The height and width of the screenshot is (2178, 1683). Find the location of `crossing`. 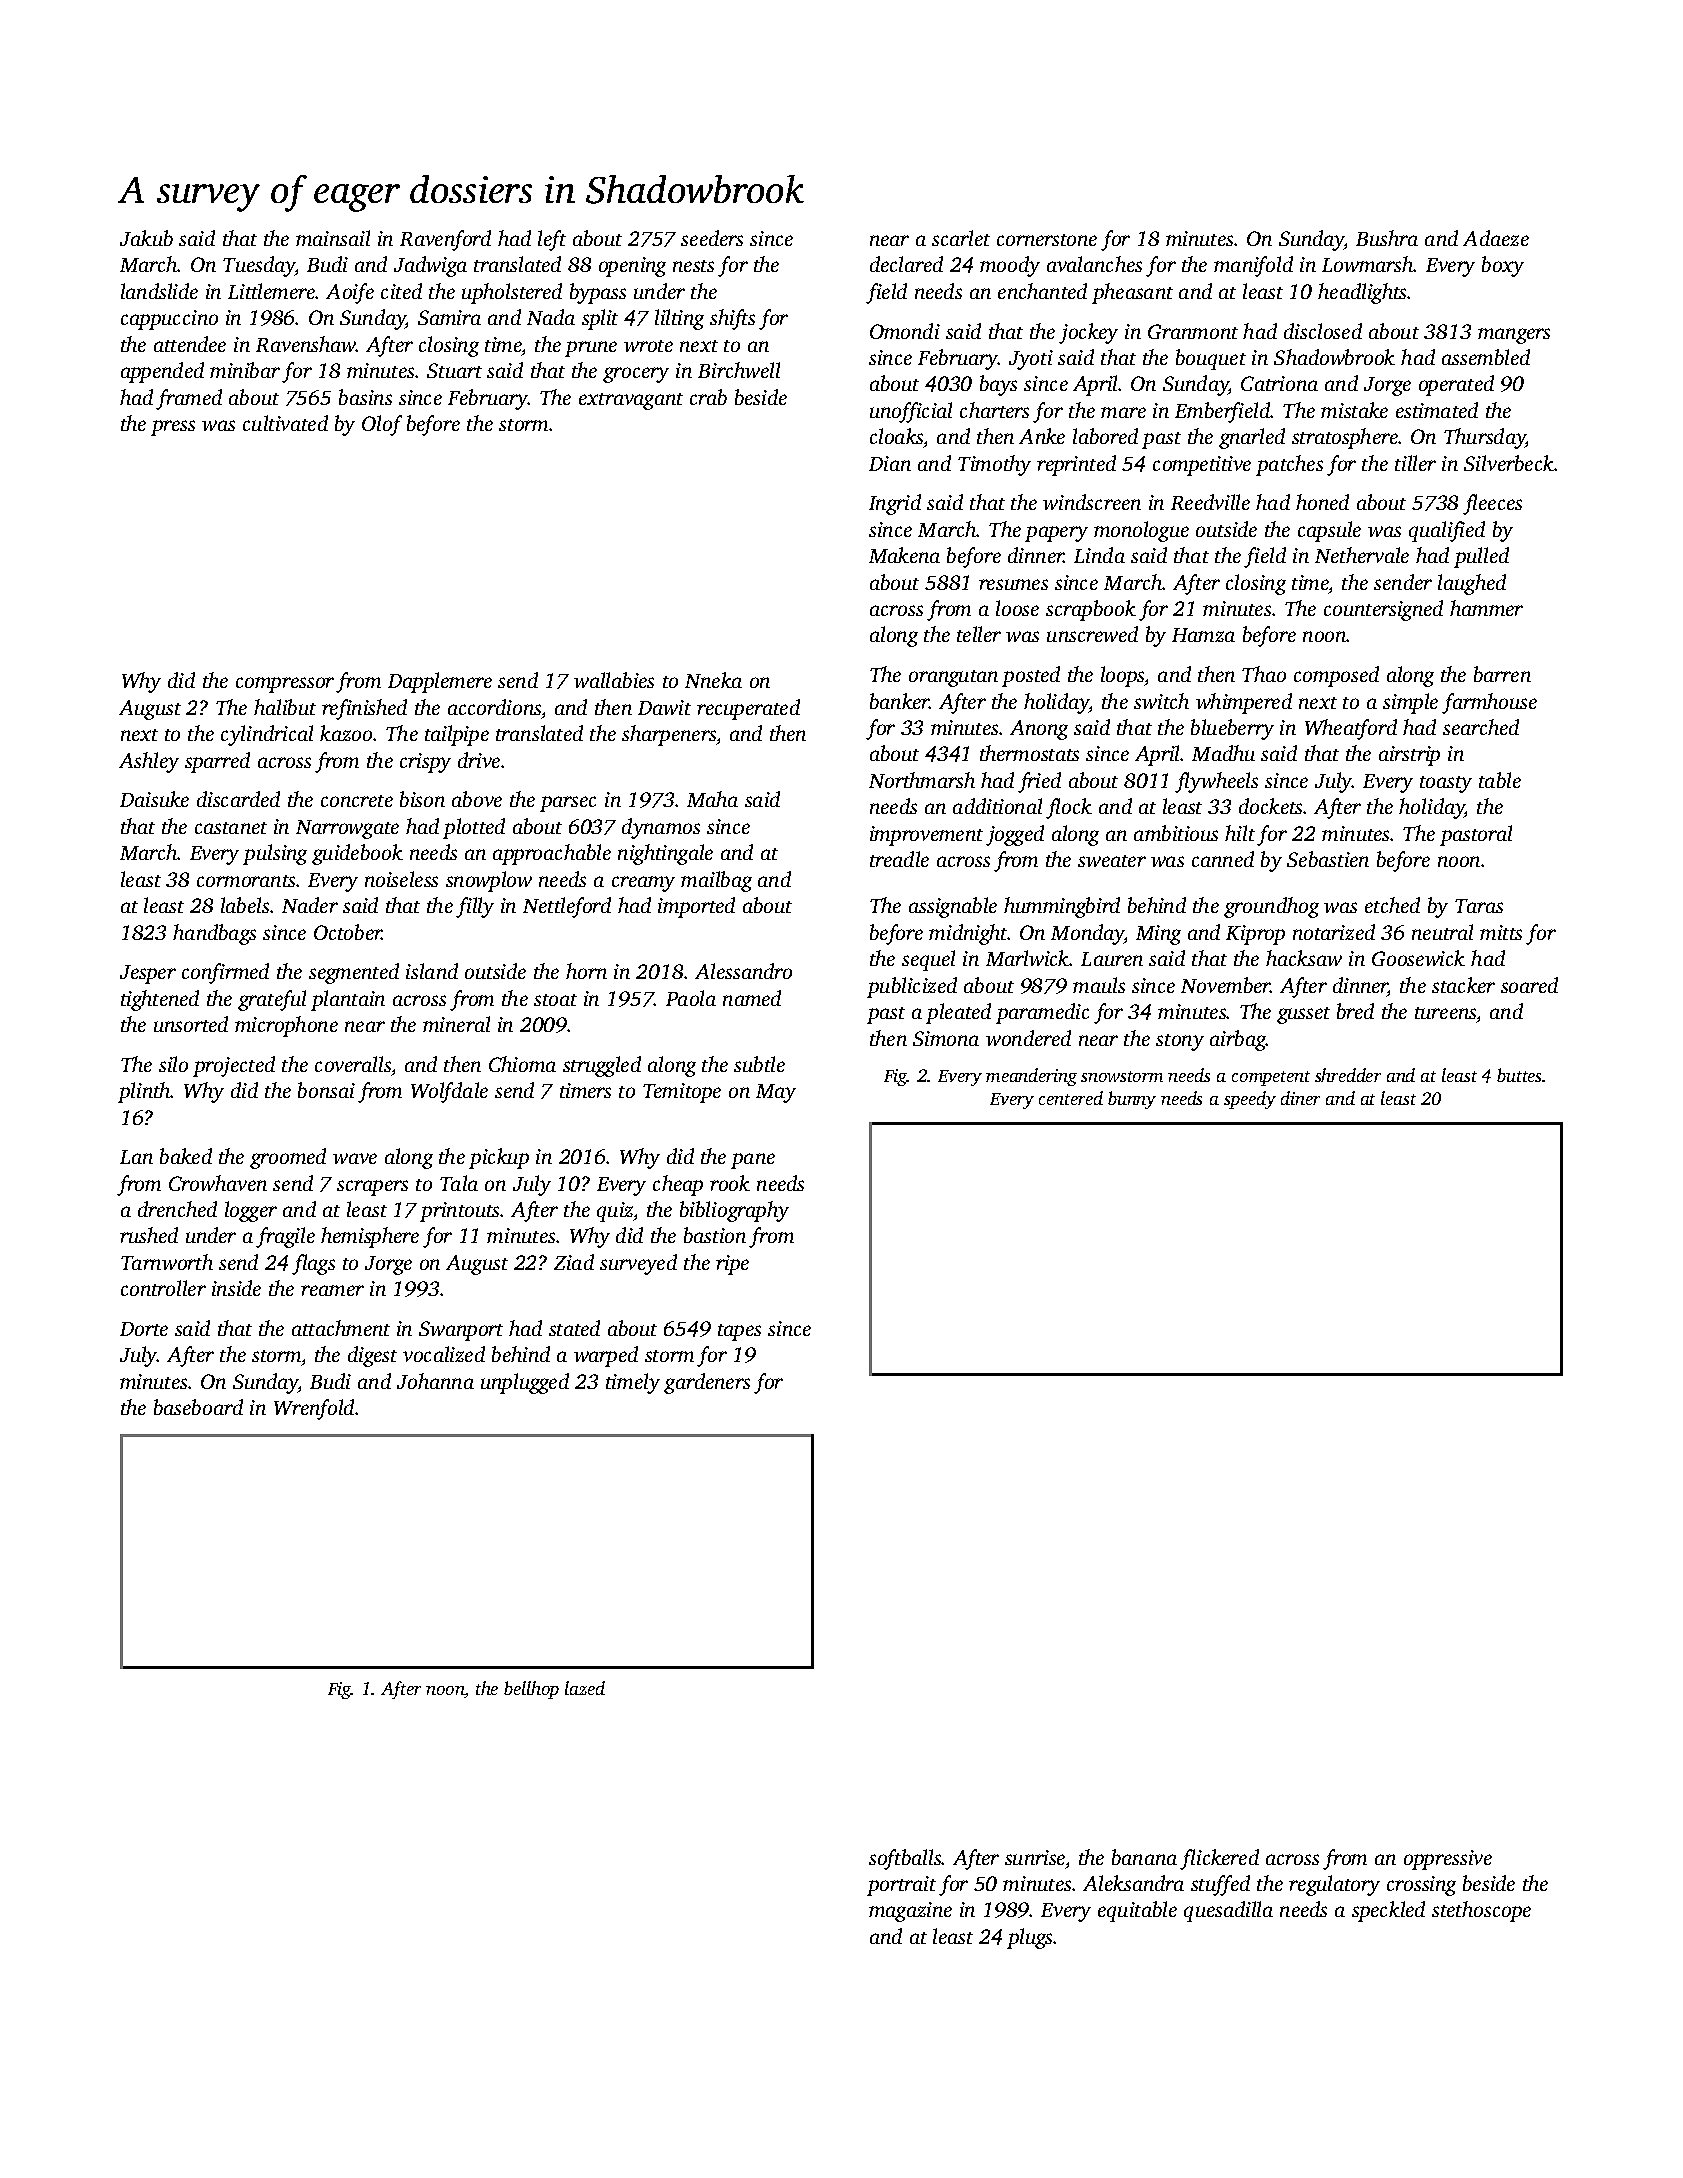

crossing is located at coordinates (1421, 1886).
